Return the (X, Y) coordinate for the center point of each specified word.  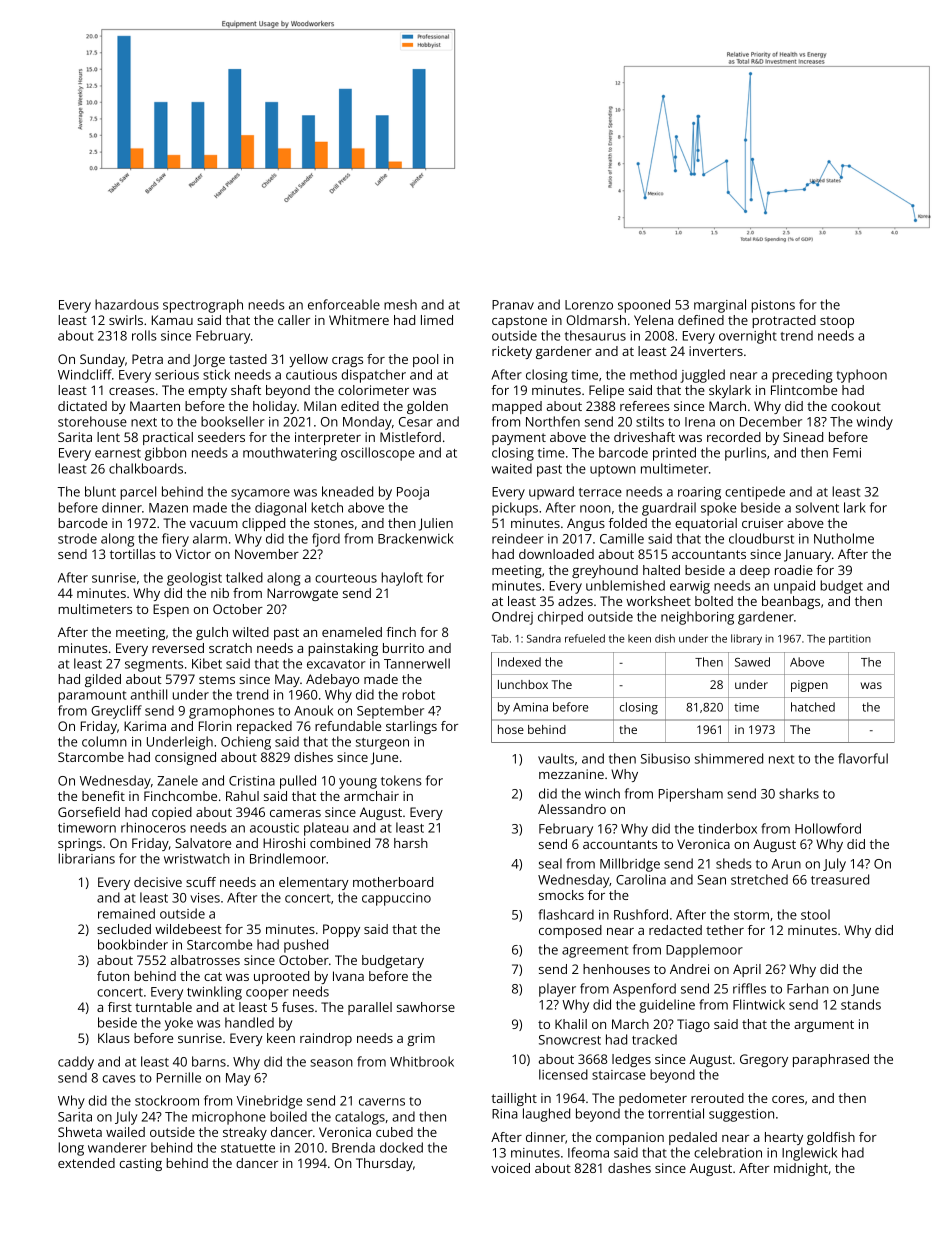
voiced (510, 1168)
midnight (801, 1169)
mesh (400, 304)
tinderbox (727, 828)
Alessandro (572, 809)
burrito (403, 648)
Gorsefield (89, 812)
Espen (171, 610)
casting (141, 1164)
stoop (837, 322)
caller (294, 320)
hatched (813, 707)
